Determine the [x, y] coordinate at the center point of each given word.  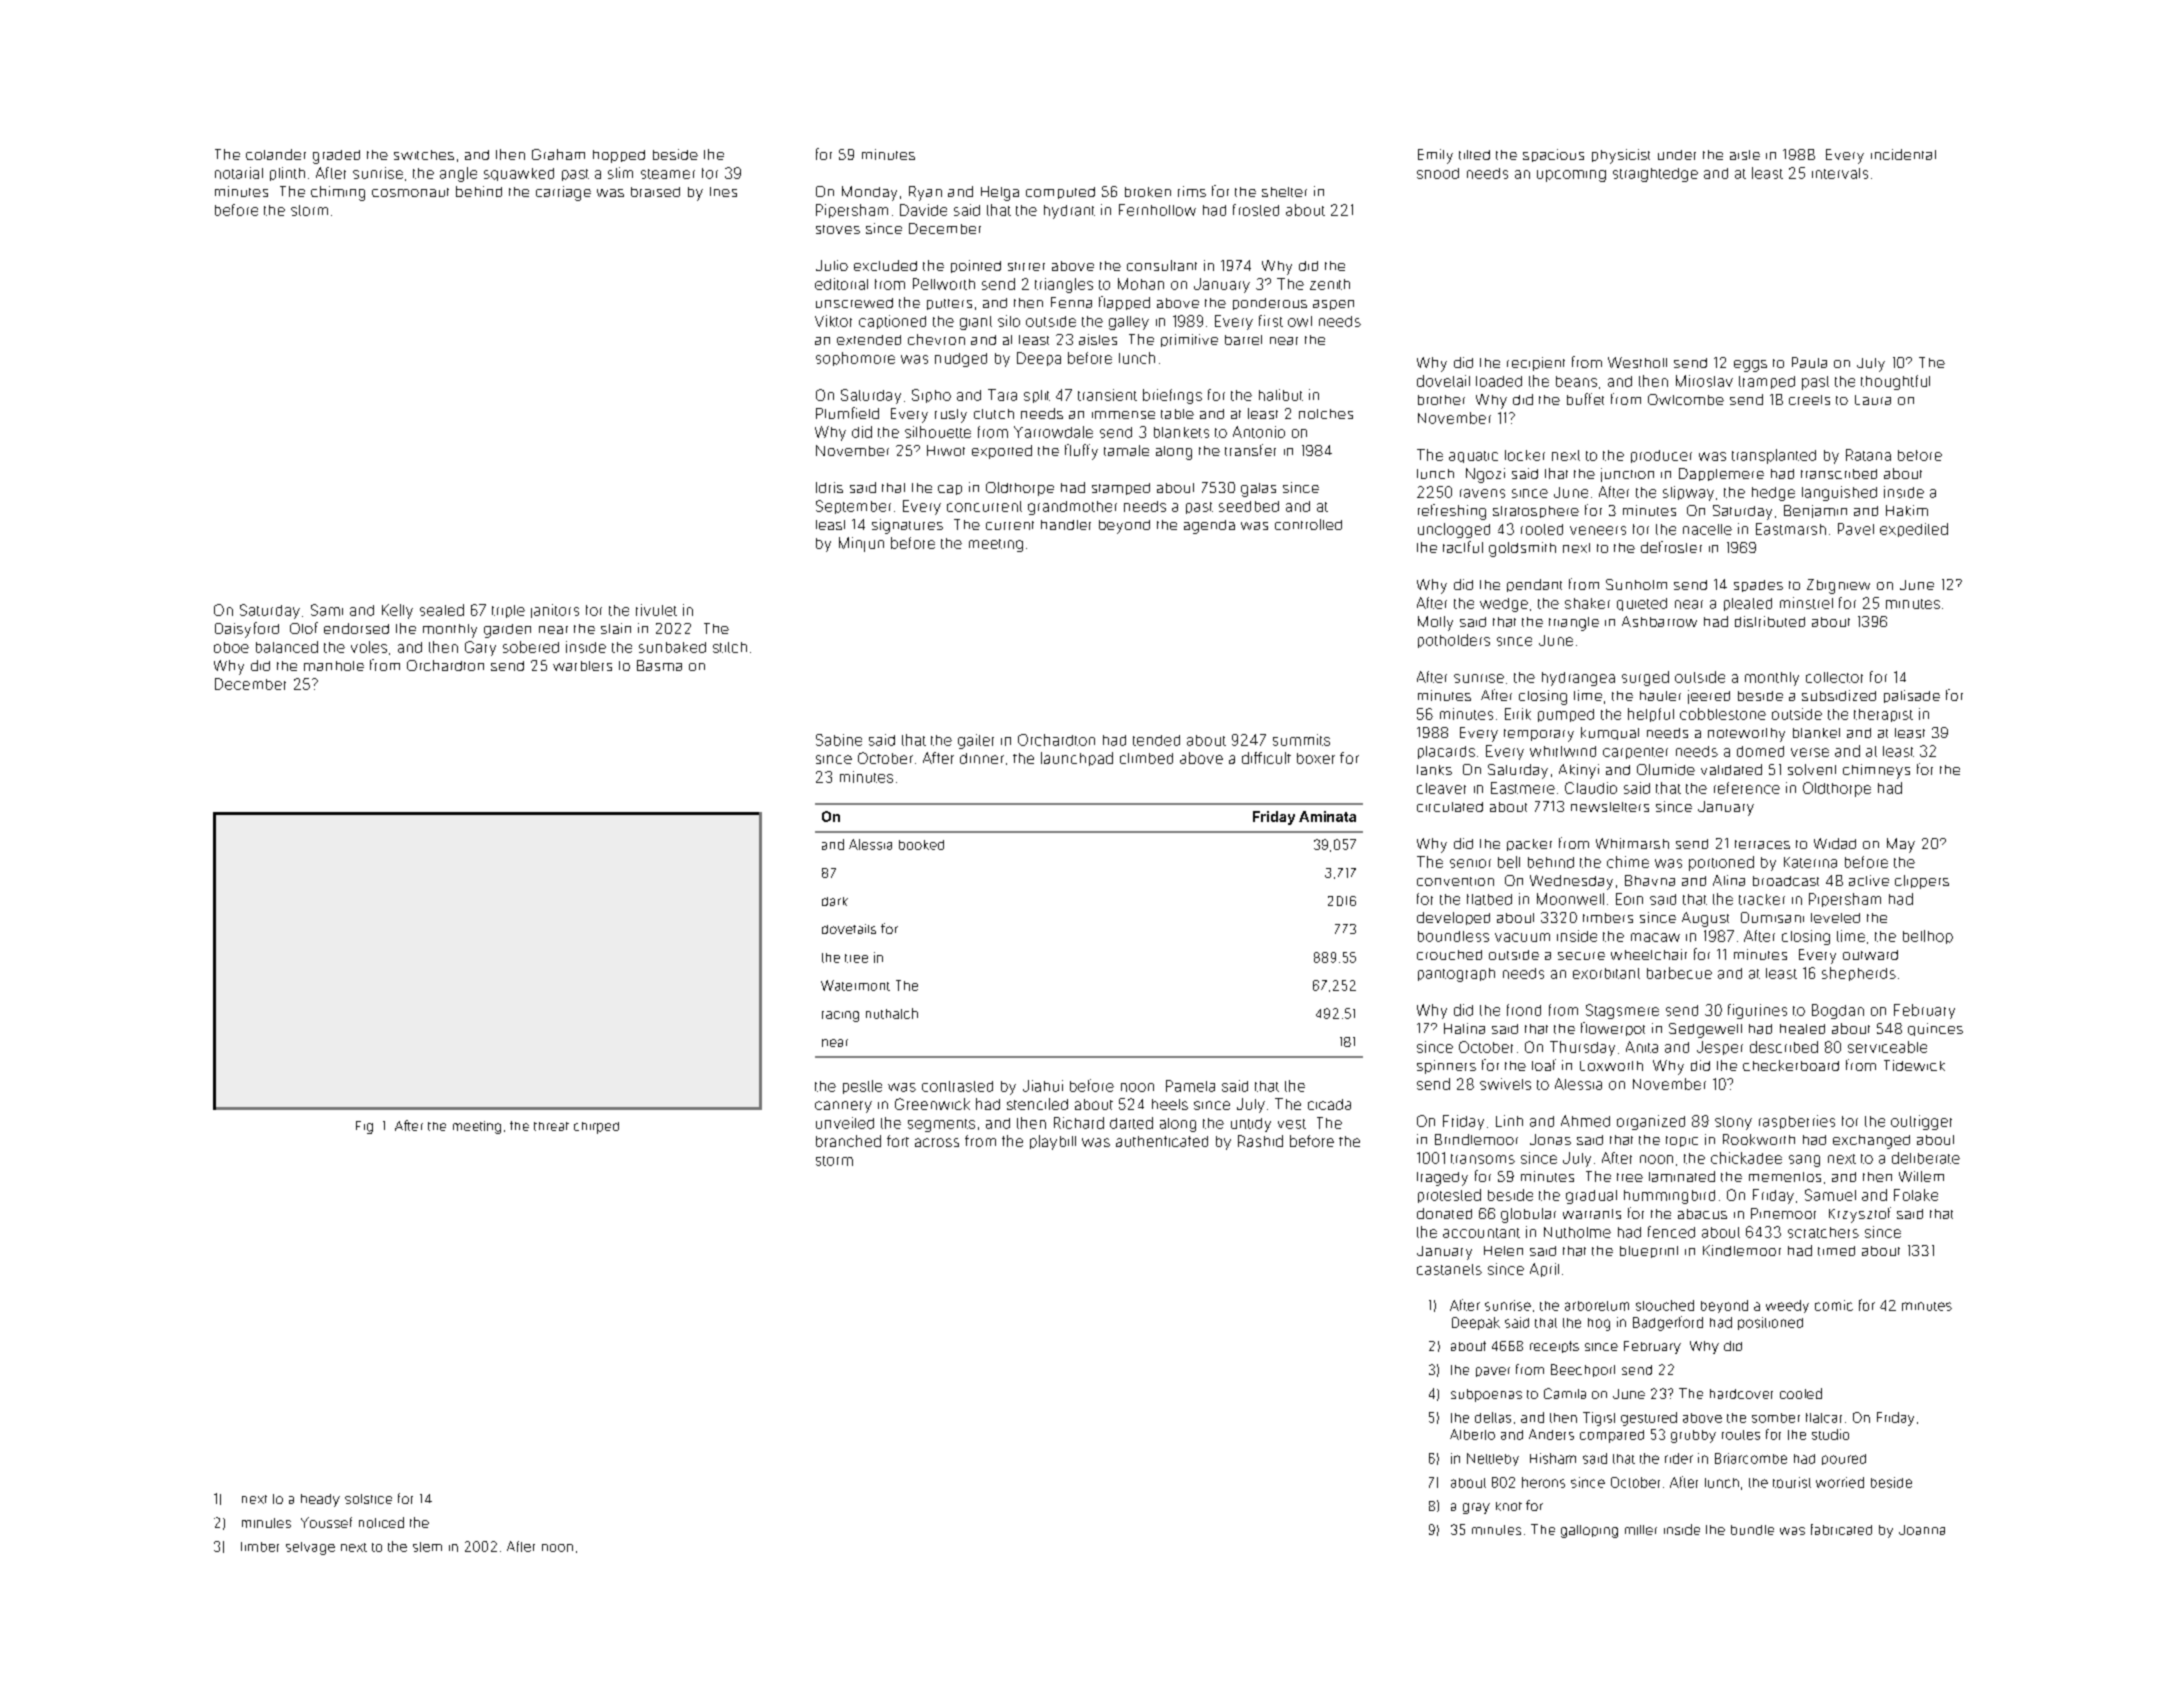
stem [427, 1547]
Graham [558, 154]
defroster [1671, 547]
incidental [1903, 154]
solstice [368, 1499]
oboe [231, 647]
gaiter [976, 741]
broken [1148, 192]
